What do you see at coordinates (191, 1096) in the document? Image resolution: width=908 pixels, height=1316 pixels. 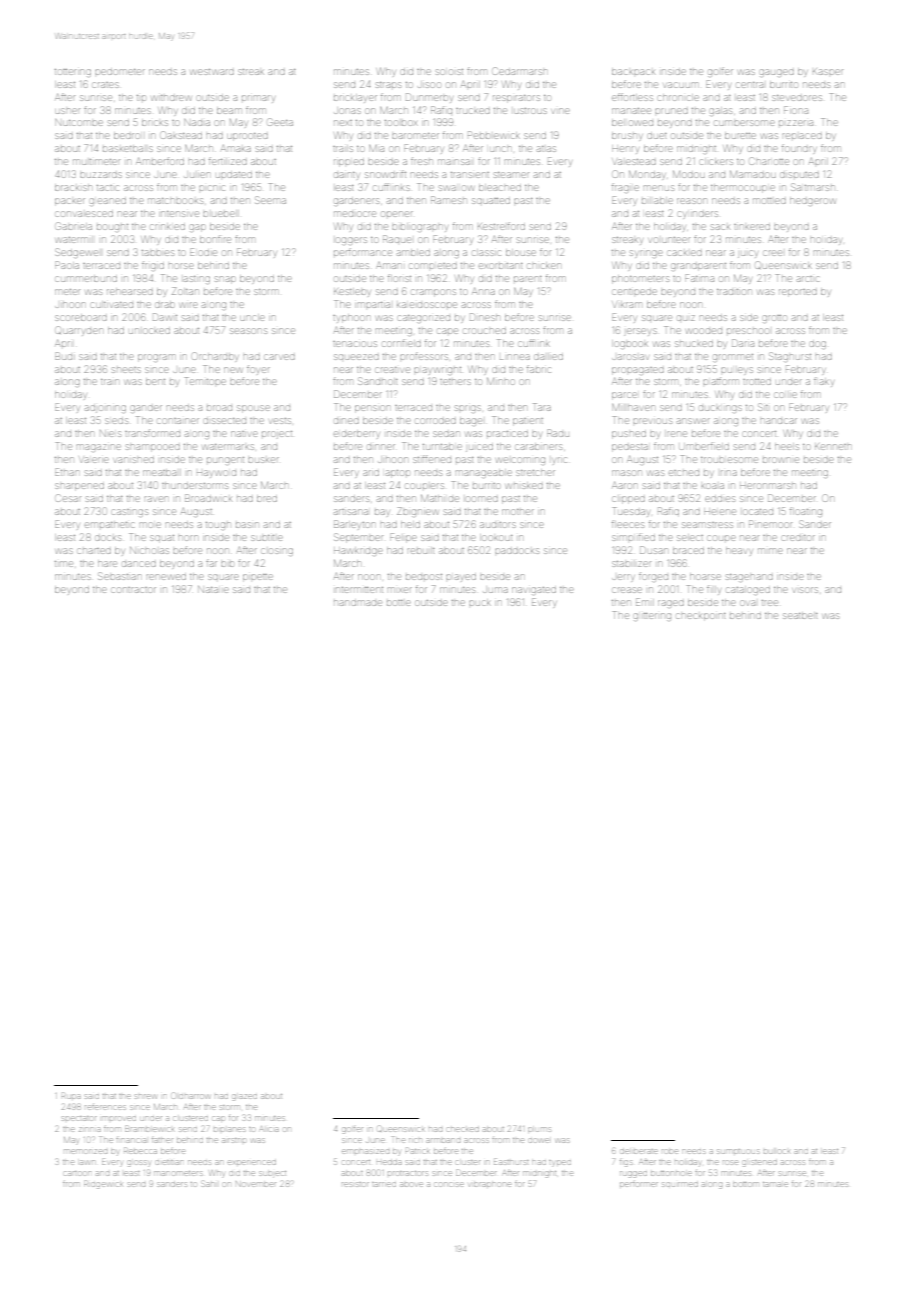 I see `Oldharrow` at bounding box center [191, 1096].
